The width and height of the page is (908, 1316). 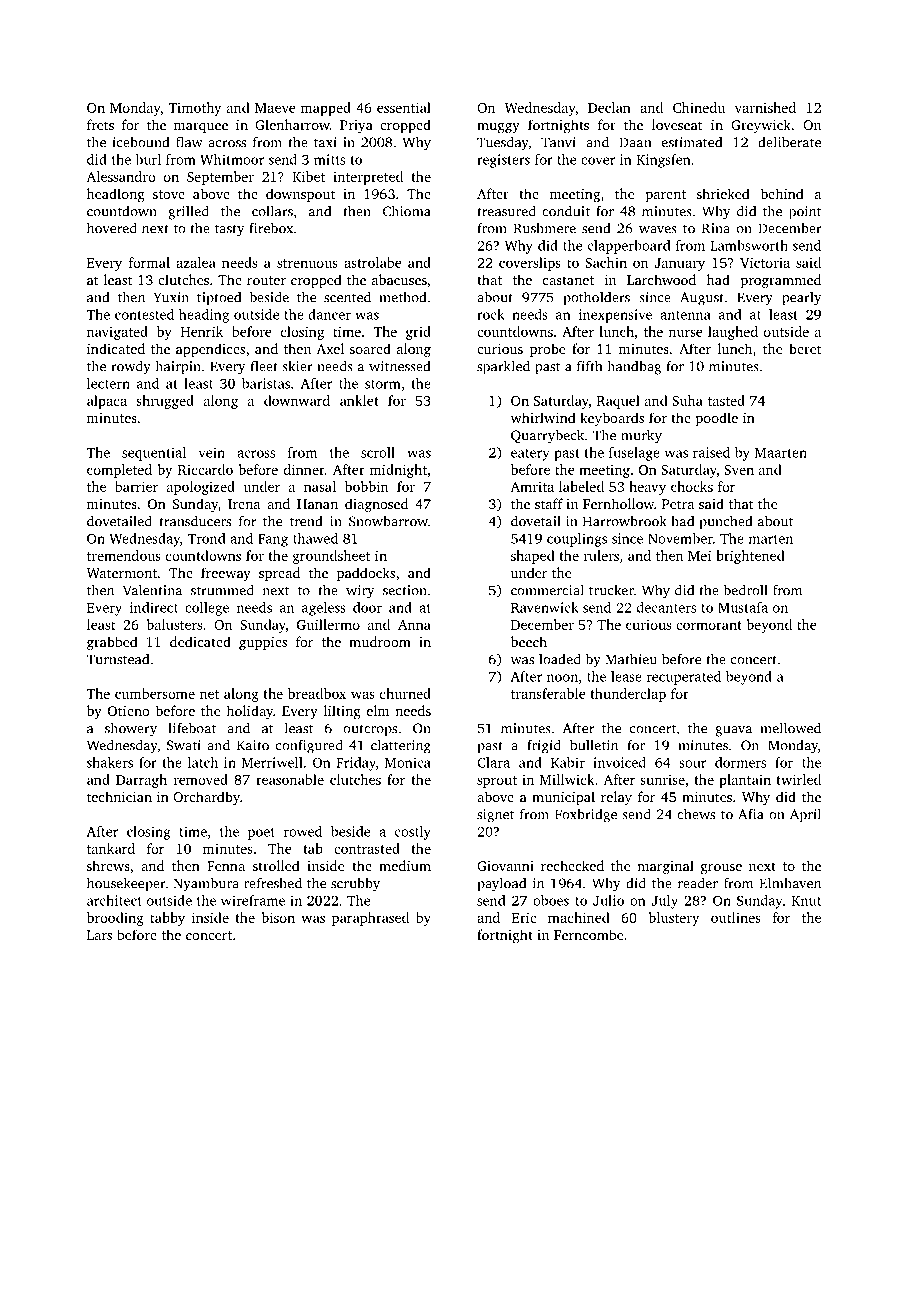 I want to click on April, so click(x=805, y=815).
